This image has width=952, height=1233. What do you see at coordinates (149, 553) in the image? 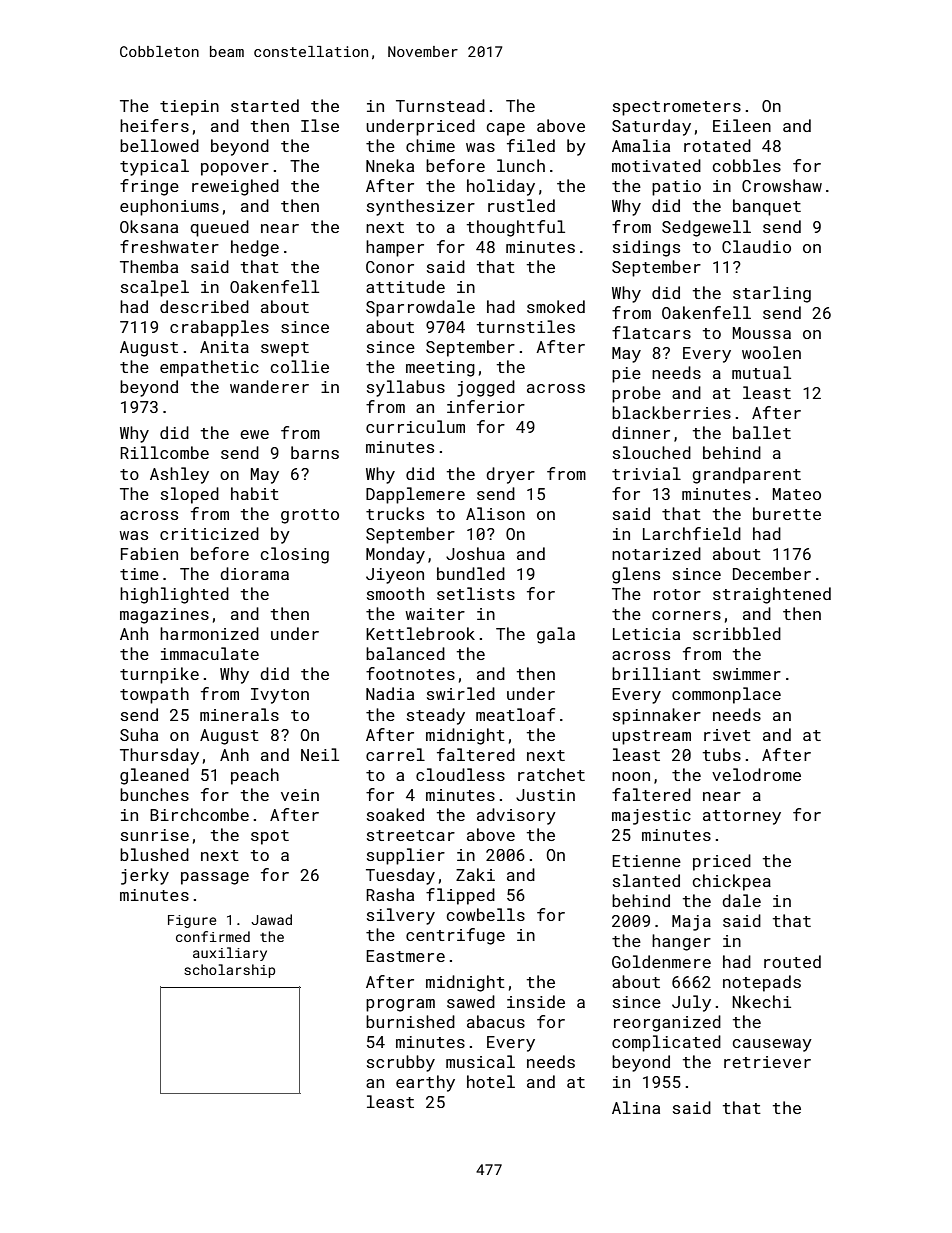
I see `Fabien` at bounding box center [149, 553].
